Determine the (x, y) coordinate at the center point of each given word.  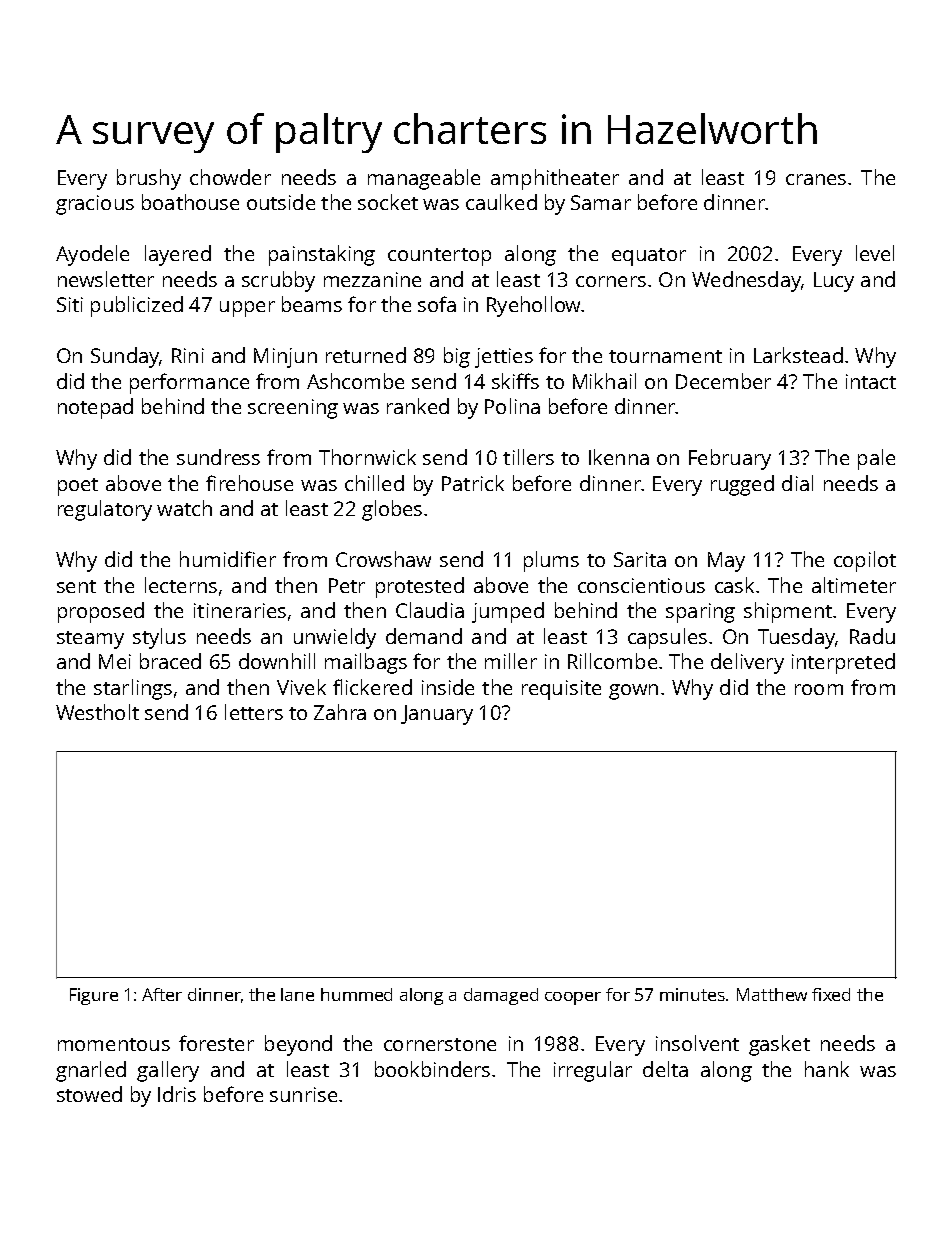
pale (876, 459)
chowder (230, 177)
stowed (89, 1094)
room (819, 689)
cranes (816, 179)
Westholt (97, 712)
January (437, 715)
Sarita (640, 559)
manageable (424, 179)
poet (78, 487)
